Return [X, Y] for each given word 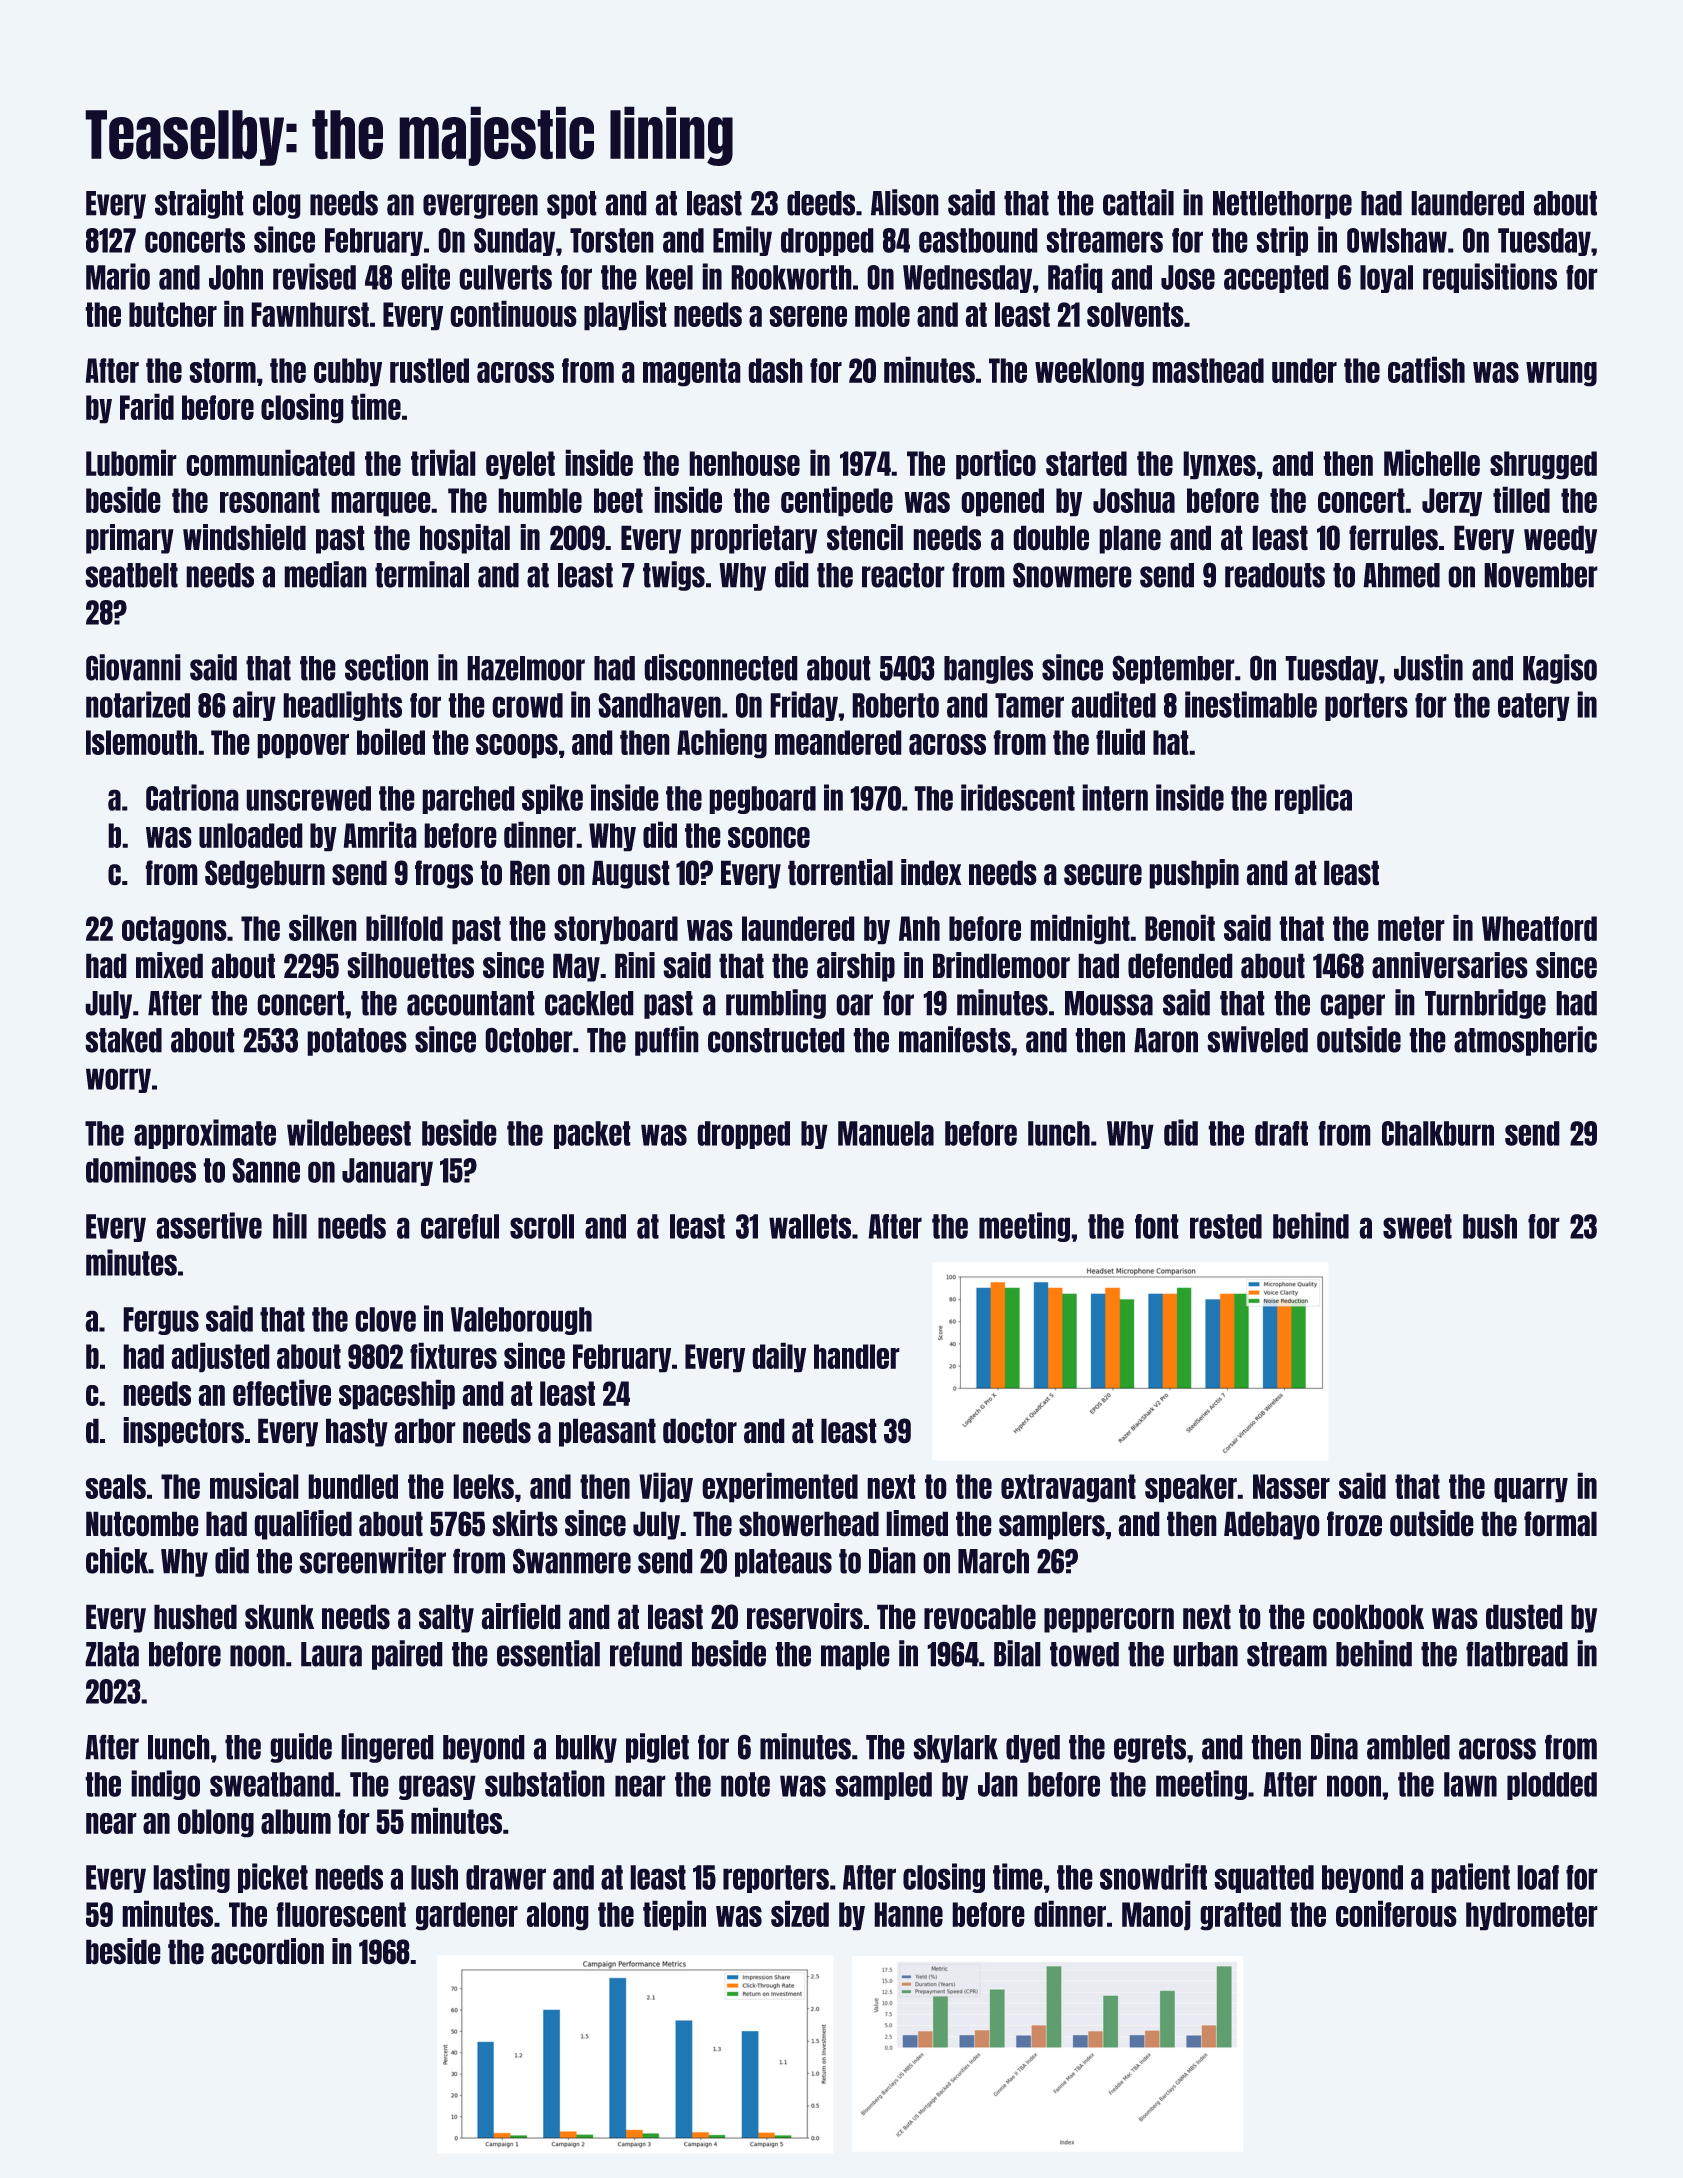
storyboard [616, 930]
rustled [429, 370]
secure [1103, 875]
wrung [1561, 374]
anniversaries [1450, 965]
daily [779, 1357]
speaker [1191, 1488]
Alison [905, 202]
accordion [267, 1951]
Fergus [161, 1321]
